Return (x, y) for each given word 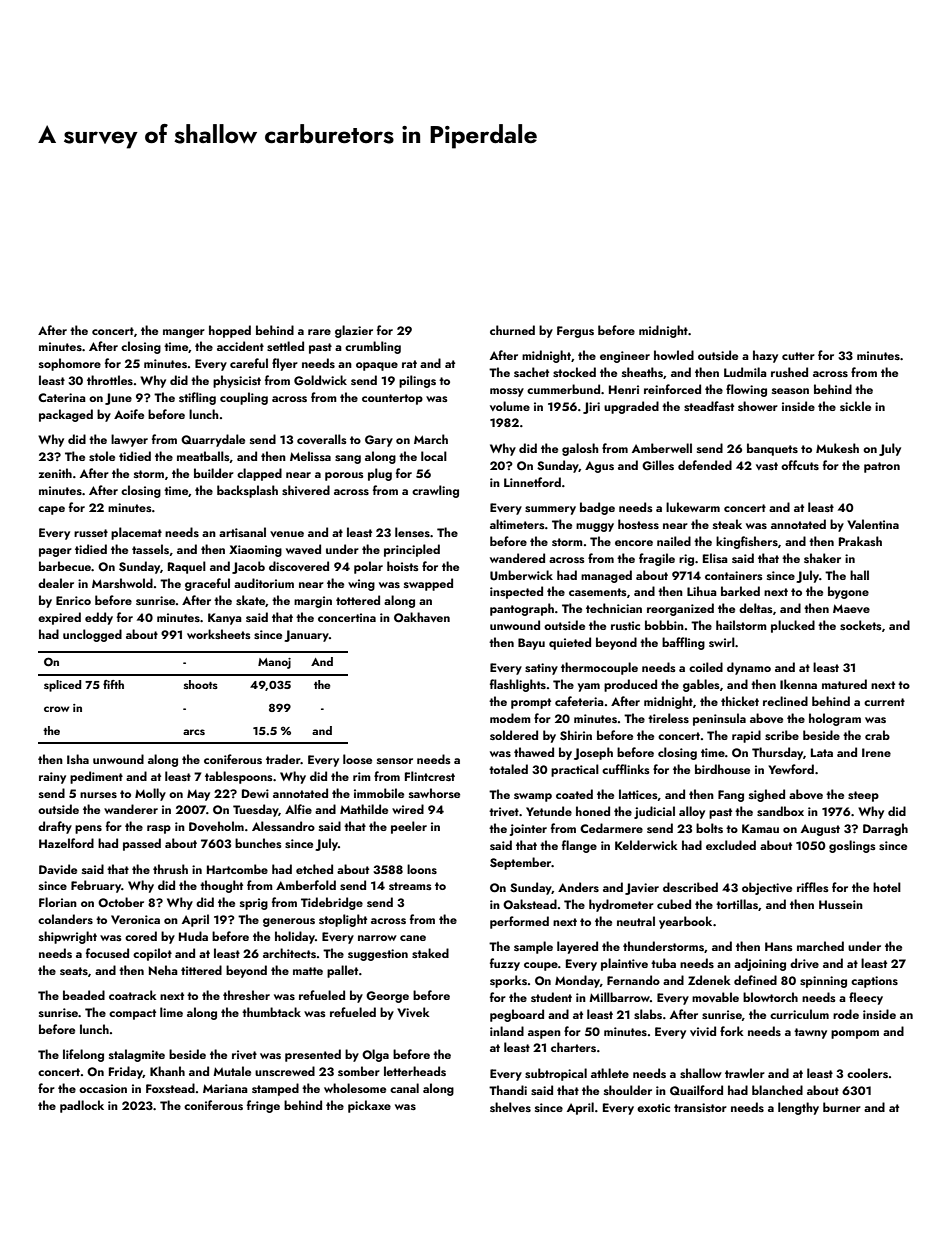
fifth (113, 684)
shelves (510, 1107)
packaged (66, 415)
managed (606, 576)
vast (767, 466)
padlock (82, 1106)
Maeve (851, 608)
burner (842, 1107)
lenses (412, 532)
